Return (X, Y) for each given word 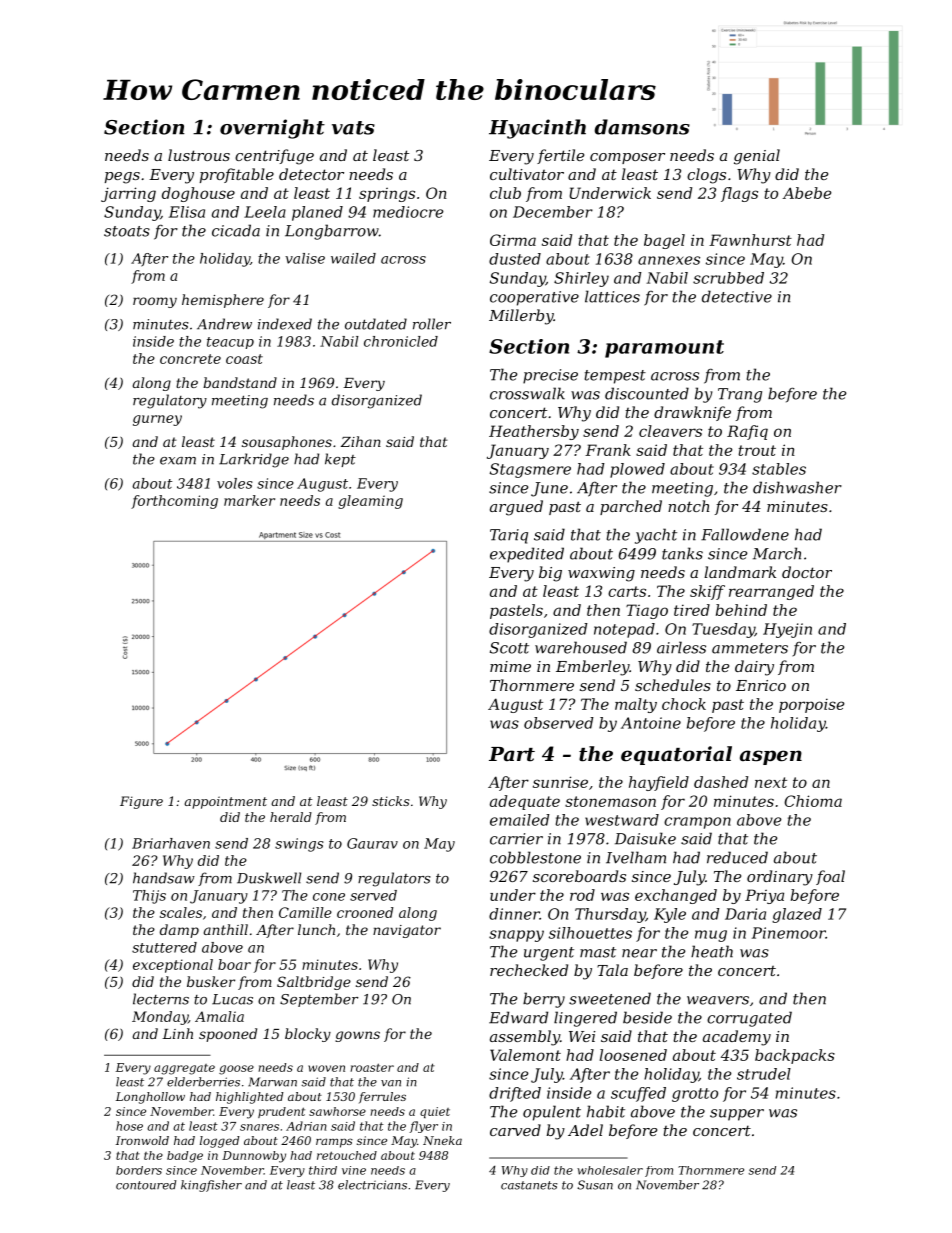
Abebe (806, 193)
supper (737, 1115)
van (391, 1083)
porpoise (811, 705)
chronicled (401, 341)
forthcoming (174, 502)
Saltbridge (314, 983)
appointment (225, 802)
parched (631, 507)
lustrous (199, 155)
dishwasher (797, 487)
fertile (560, 156)
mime (510, 666)
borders (139, 1170)
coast (244, 359)
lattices (612, 296)
